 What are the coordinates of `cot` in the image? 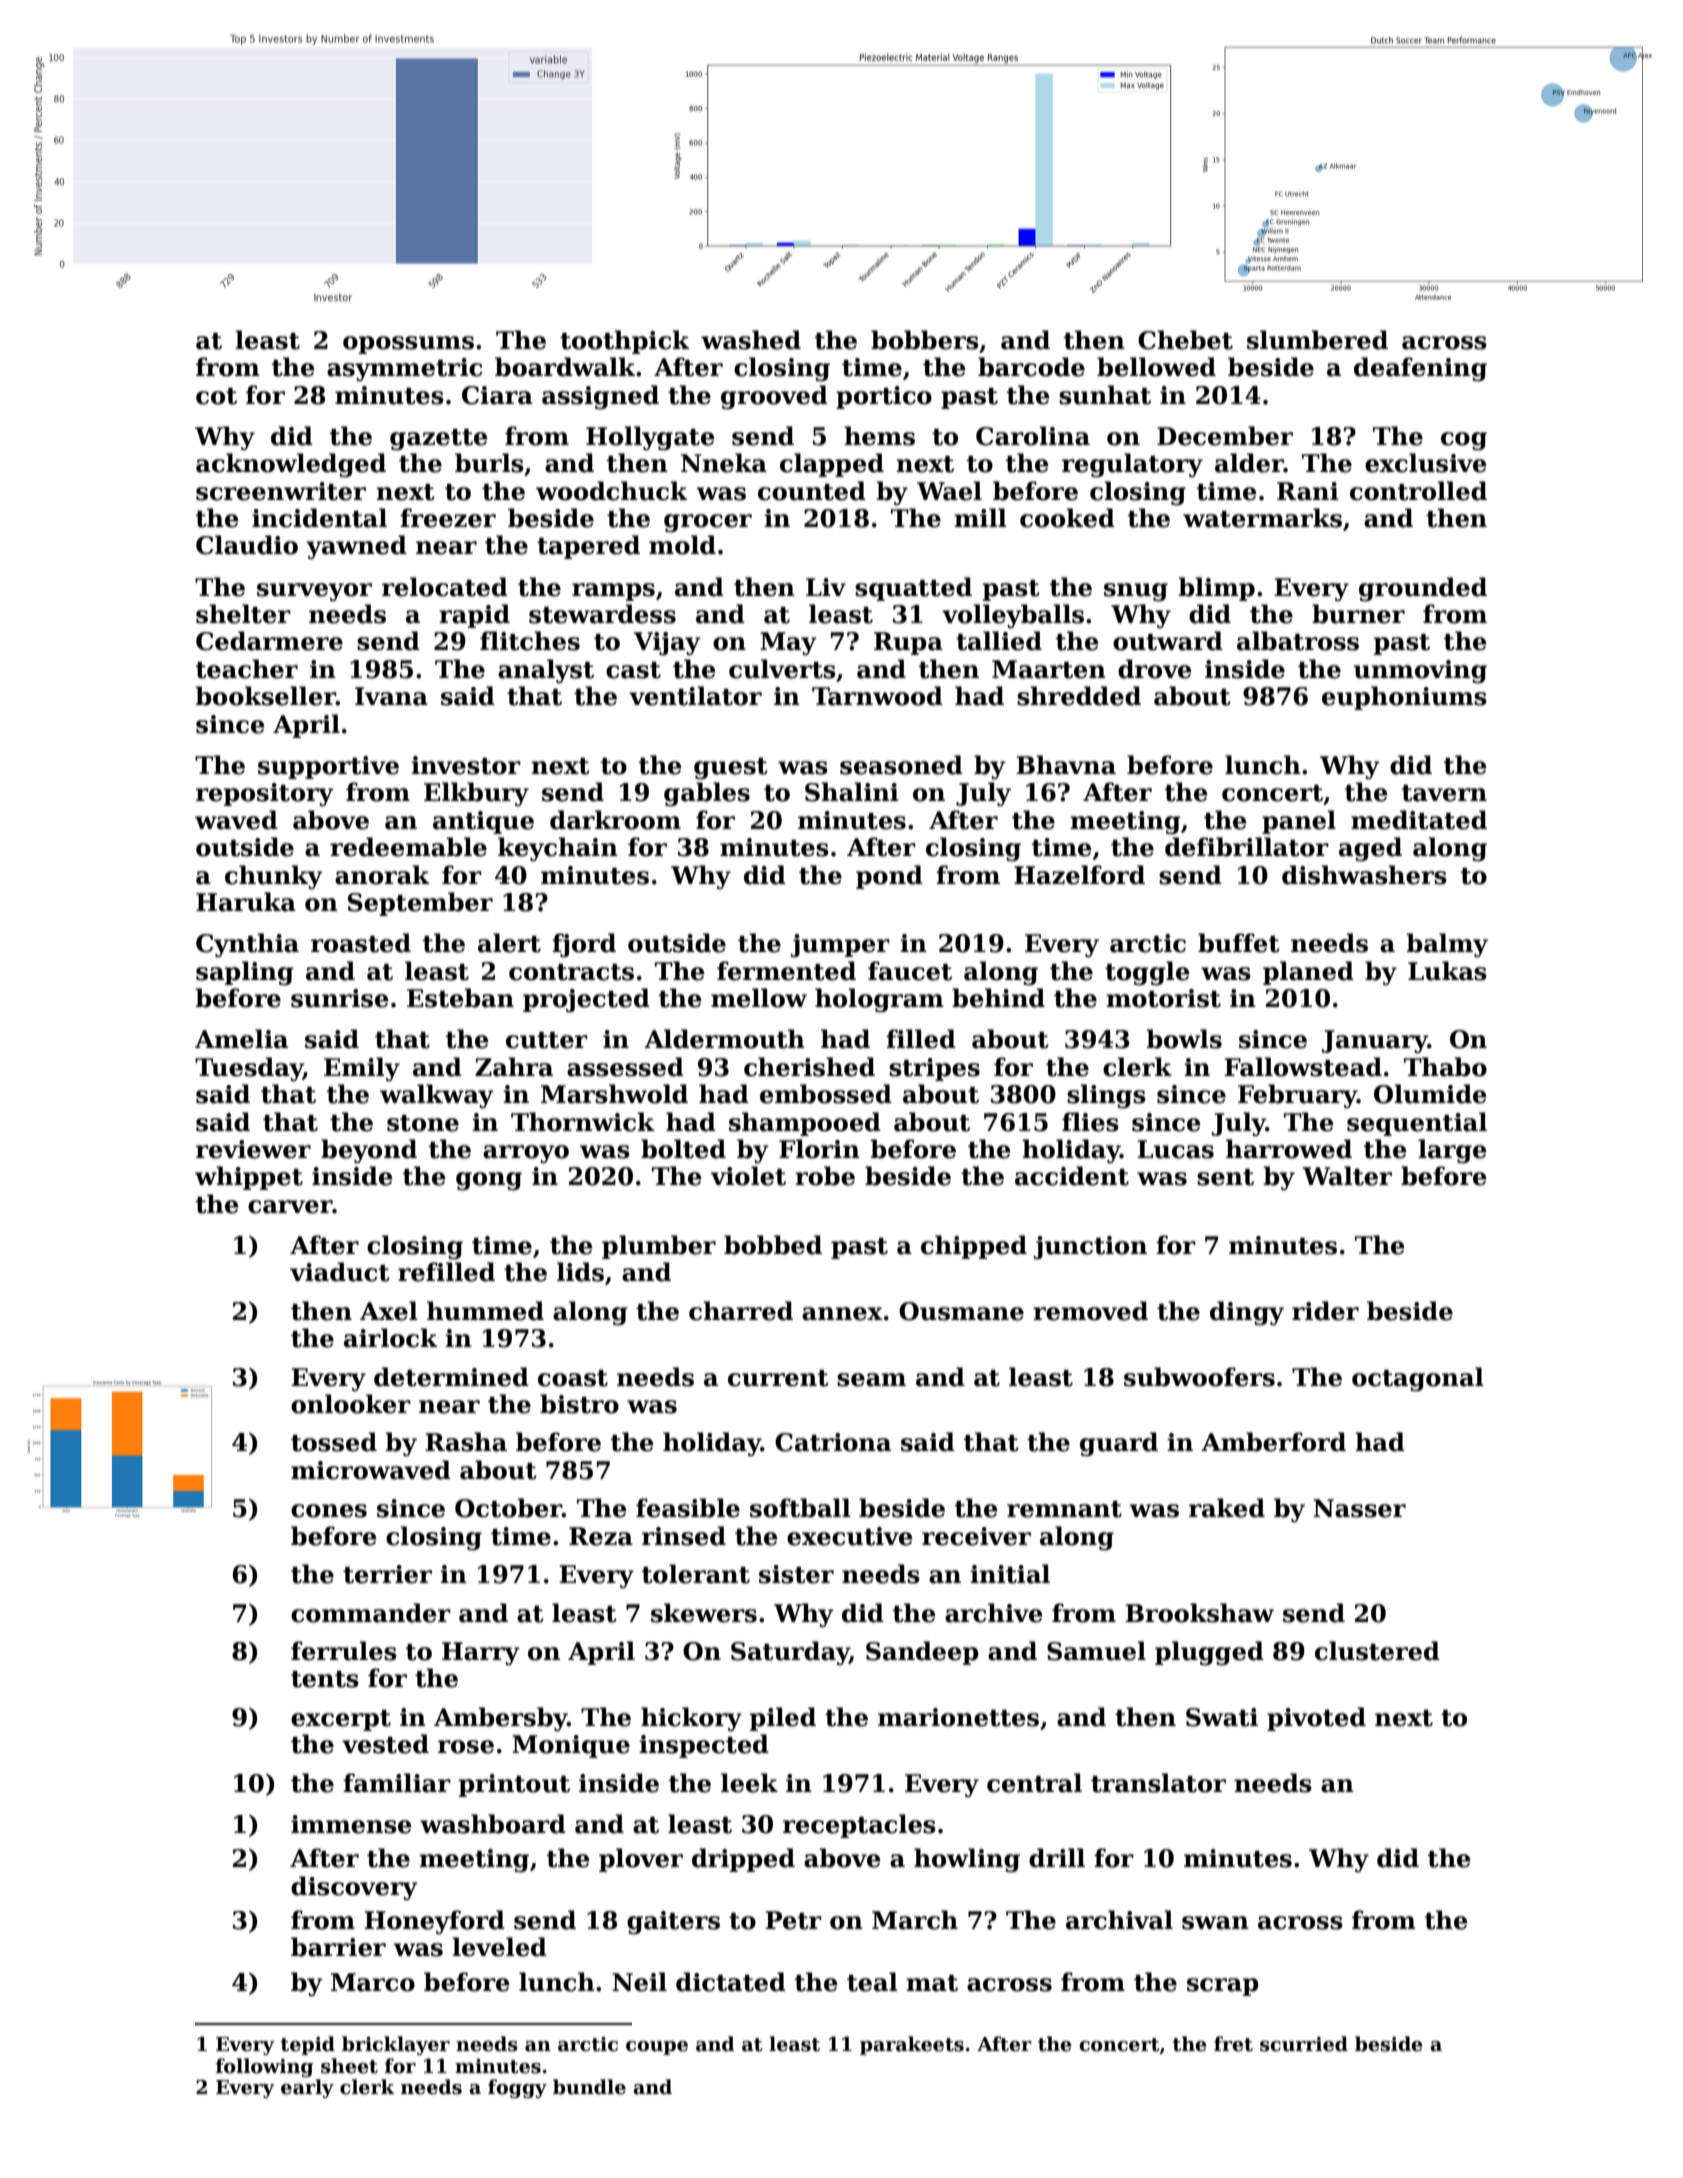 It's located at (216, 396).
